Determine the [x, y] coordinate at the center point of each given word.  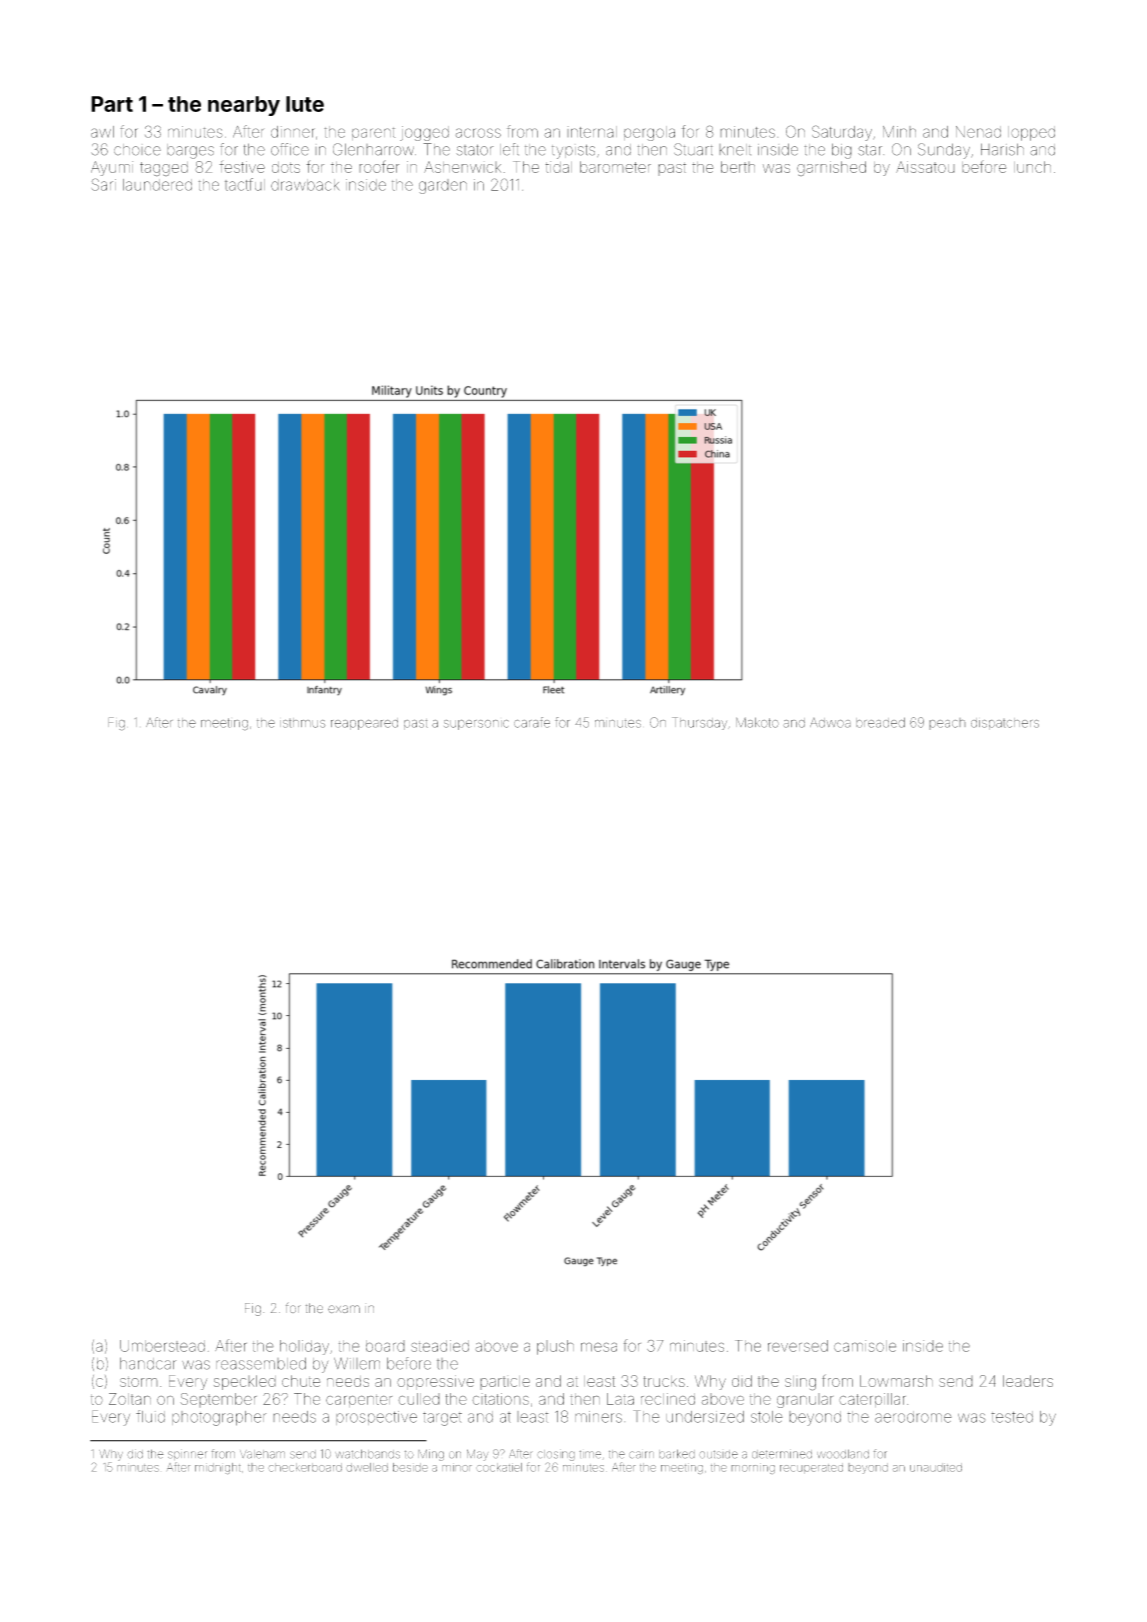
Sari [104, 184]
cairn [641, 1455]
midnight [218, 1469]
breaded [880, 722]
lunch [1032, 167]
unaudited [936, 1467]
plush [555, 1347]
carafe [532, 722]
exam [344, 1309]
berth [738, 167]
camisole [865, 1346]
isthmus [302, 723]
